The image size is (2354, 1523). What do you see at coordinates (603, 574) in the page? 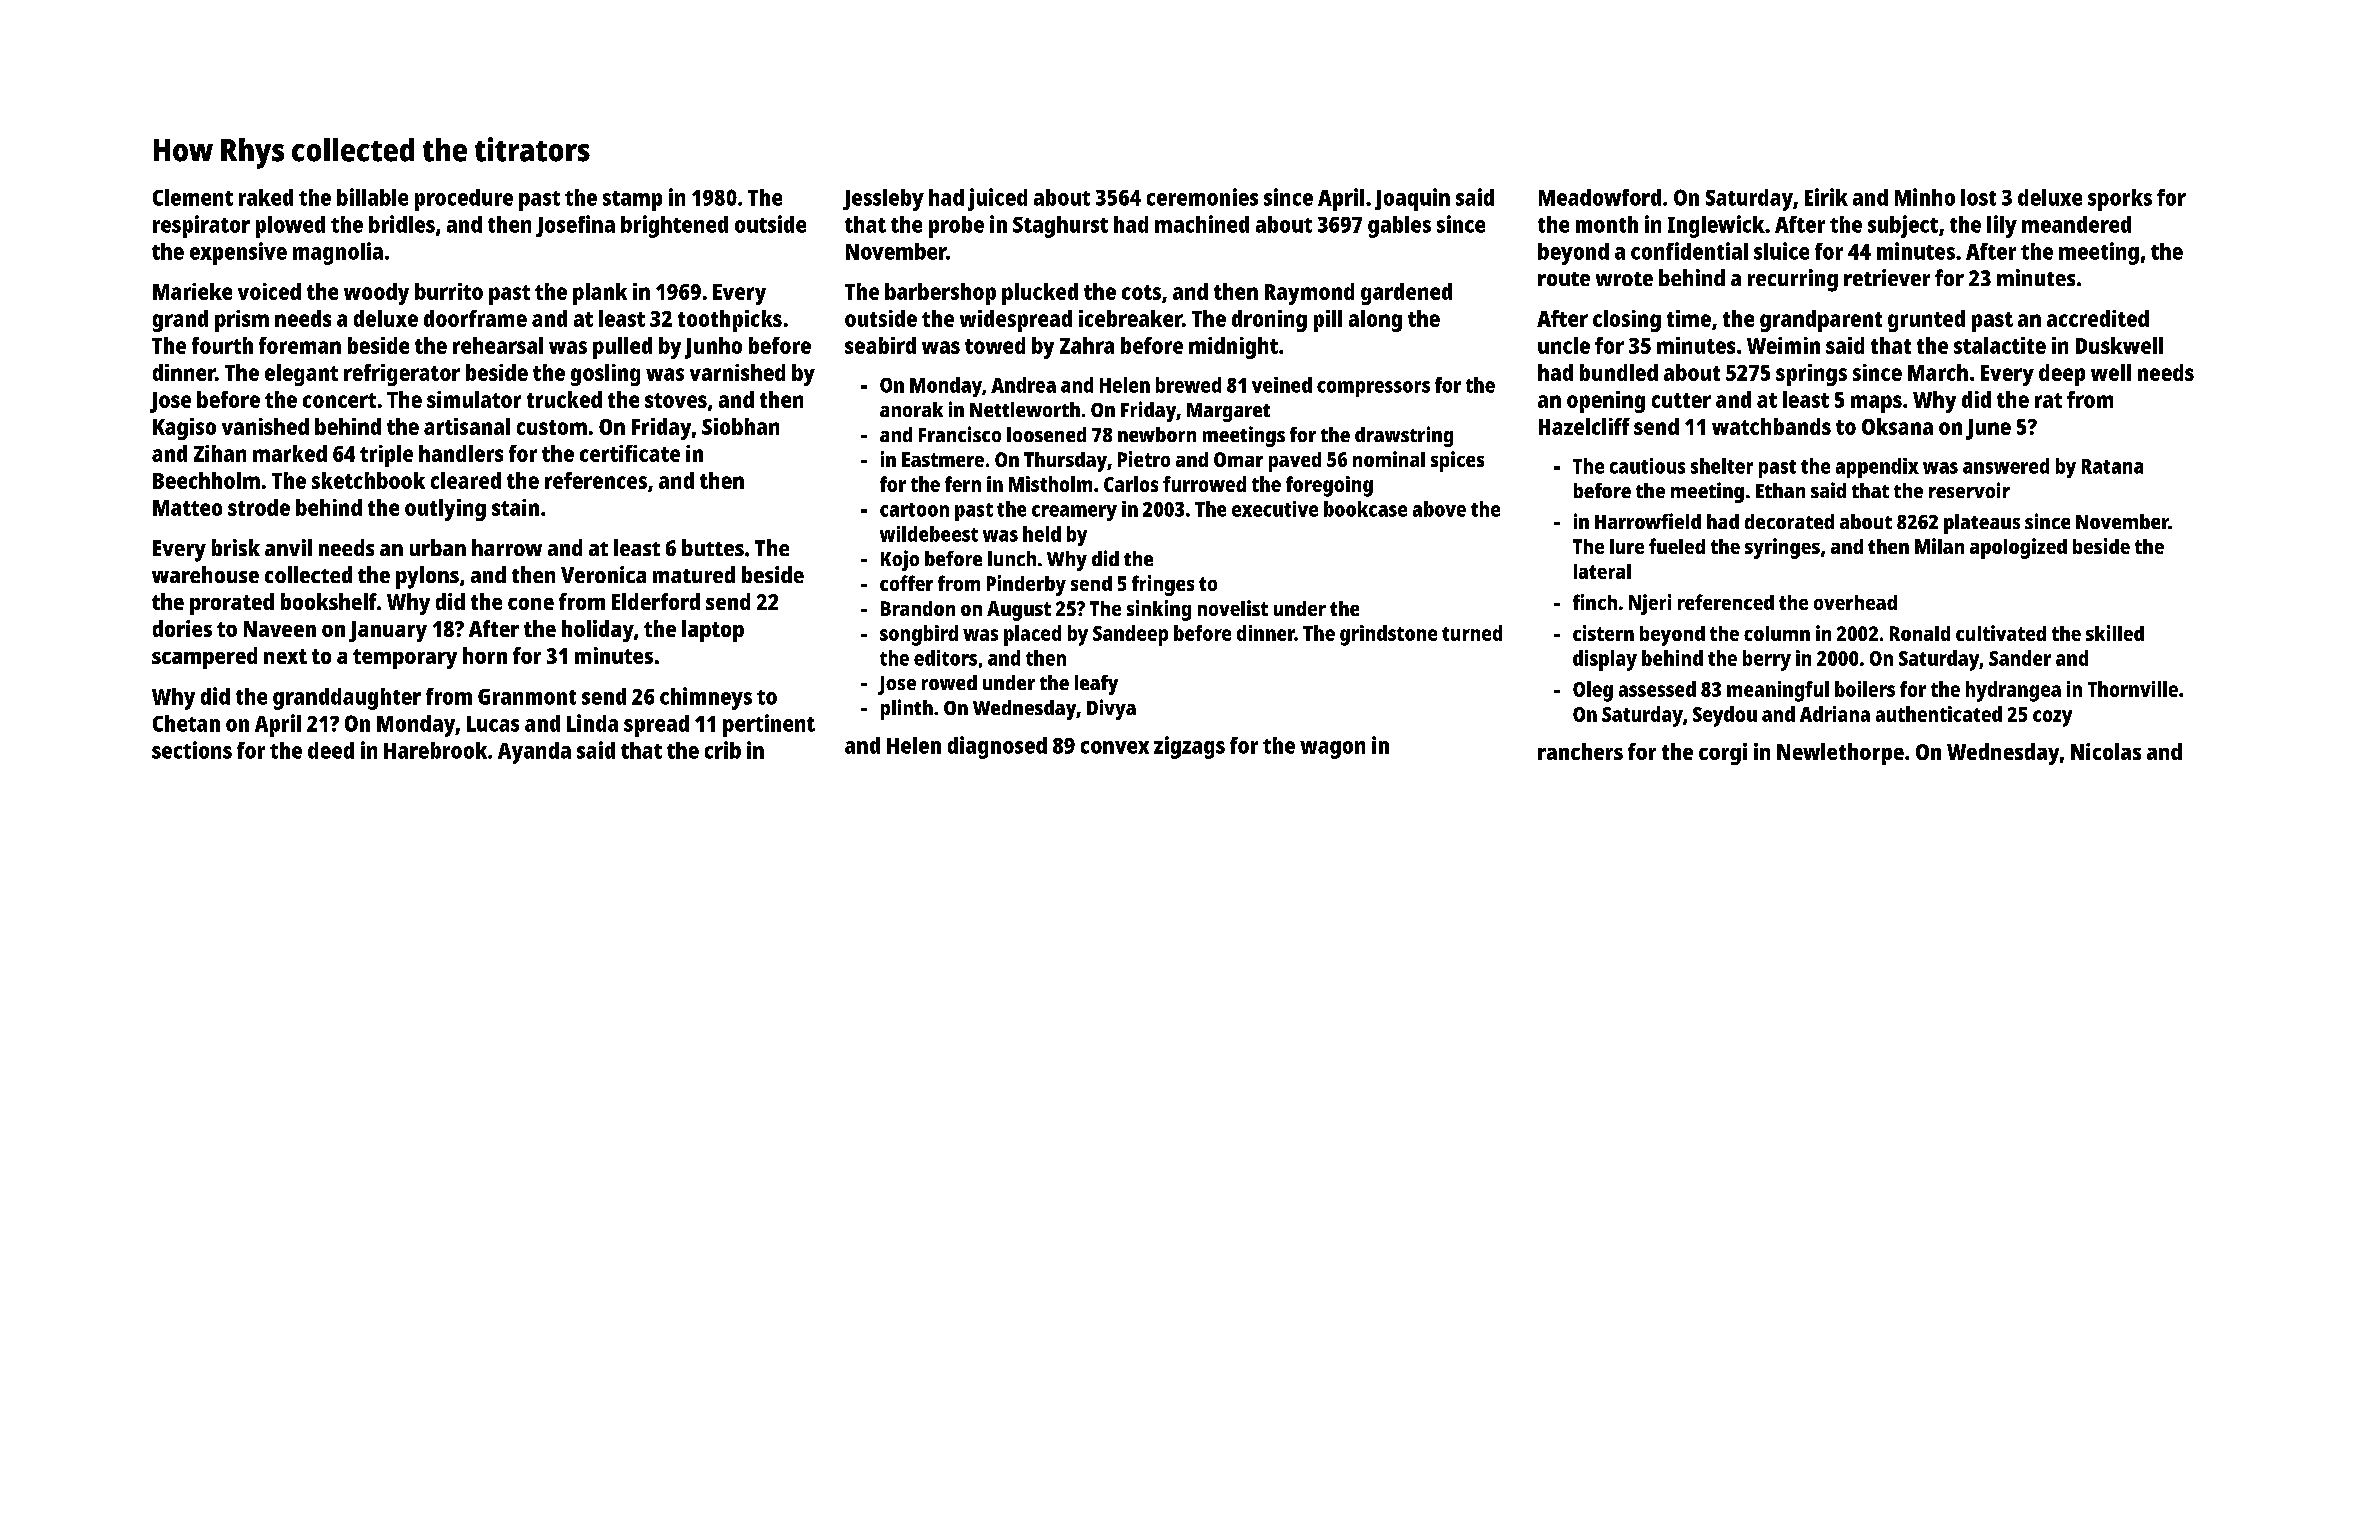
I see `Veronica` at bounding box center [603, 574].
